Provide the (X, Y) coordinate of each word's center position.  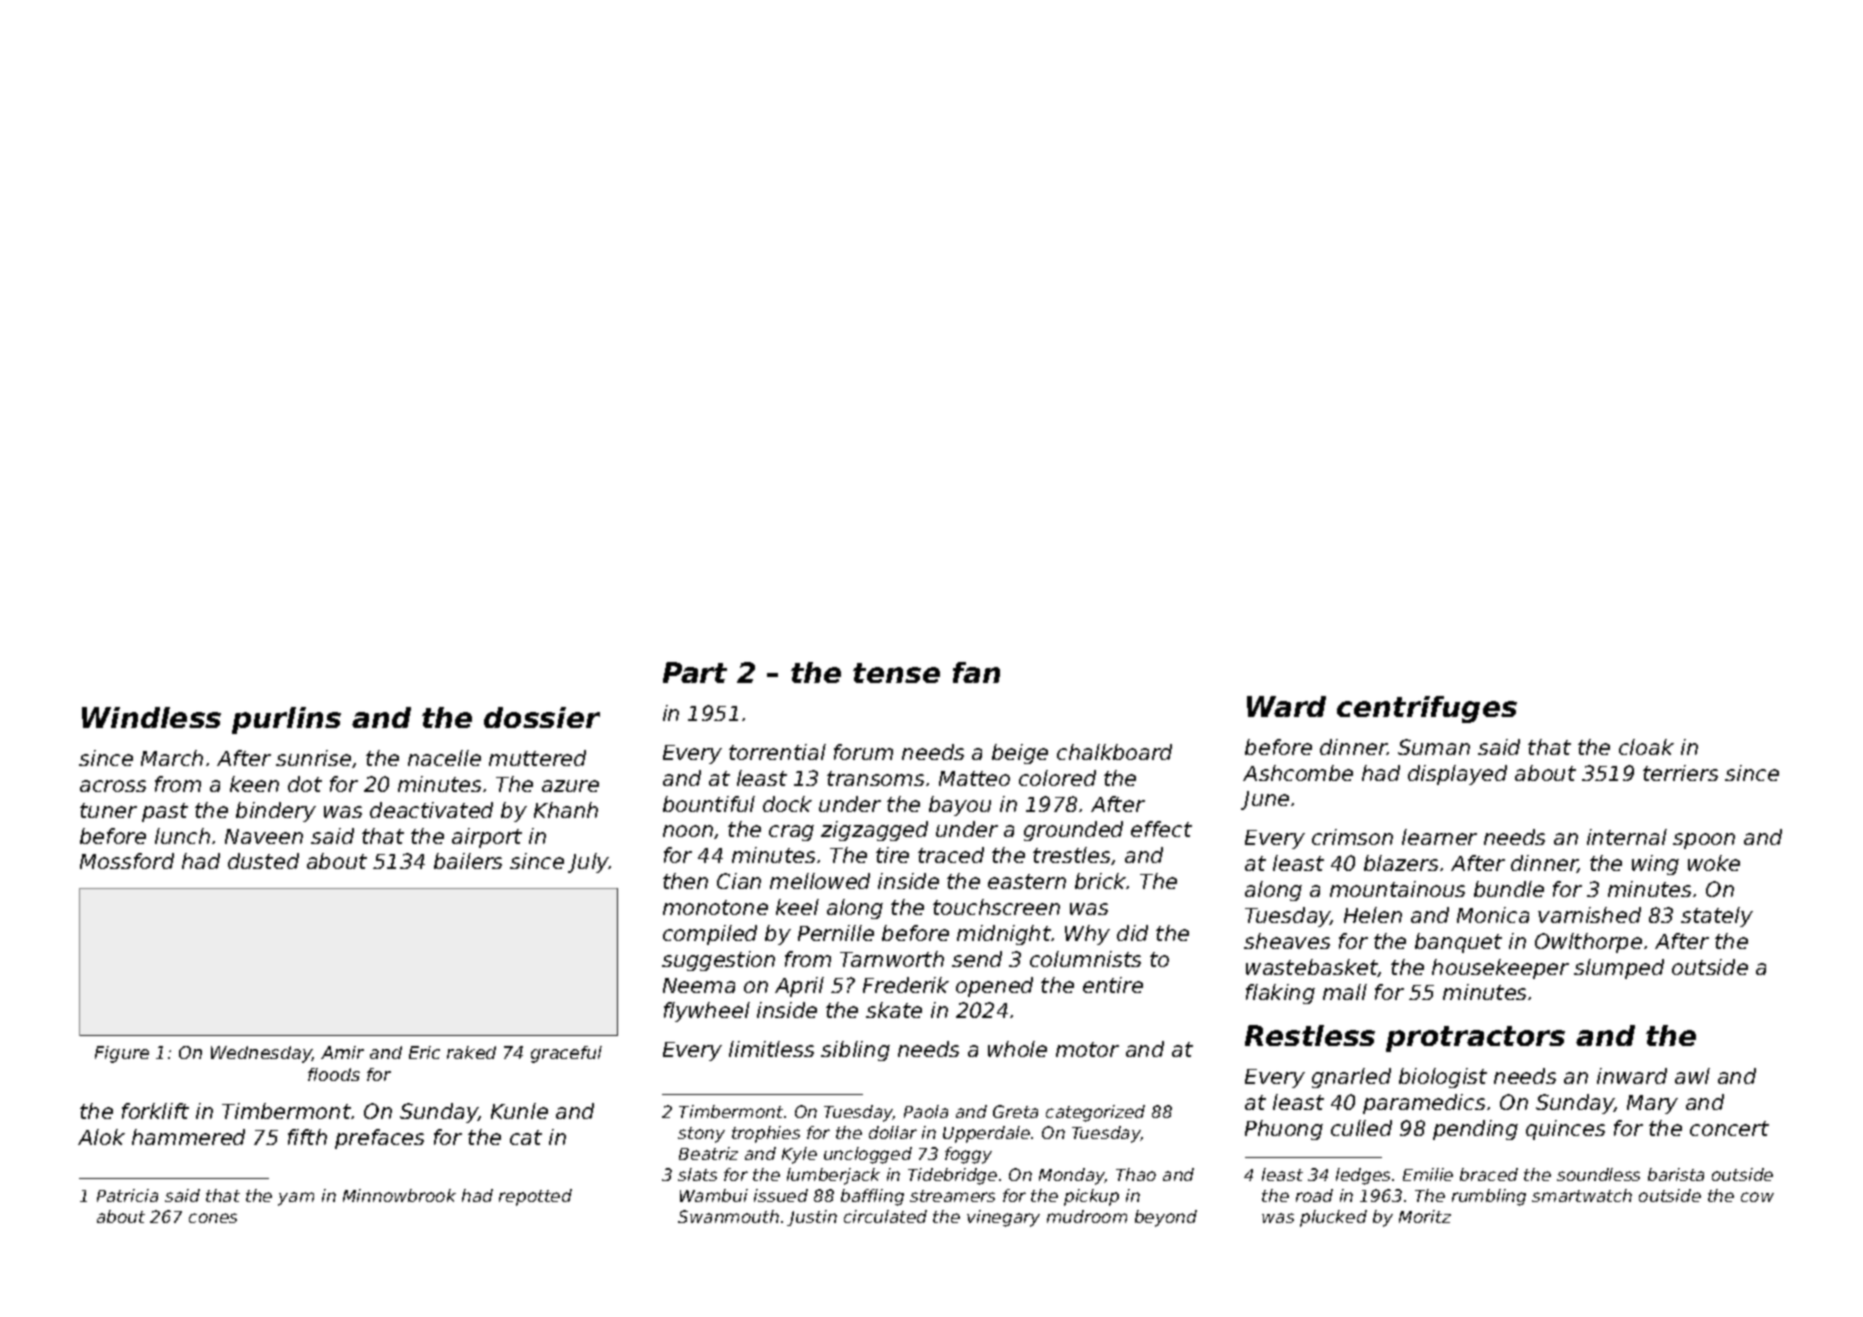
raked (471, 1052)
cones (213, 1218)
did (1132, 933)
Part (695, 672)
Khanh (566, 810)
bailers (468, 861)
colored (1057, 778)
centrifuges (1427, 709)
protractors (1475, 1039)
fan (976, 672)
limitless (771, 1049)
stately (1717, 917)
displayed (1457, 775)
